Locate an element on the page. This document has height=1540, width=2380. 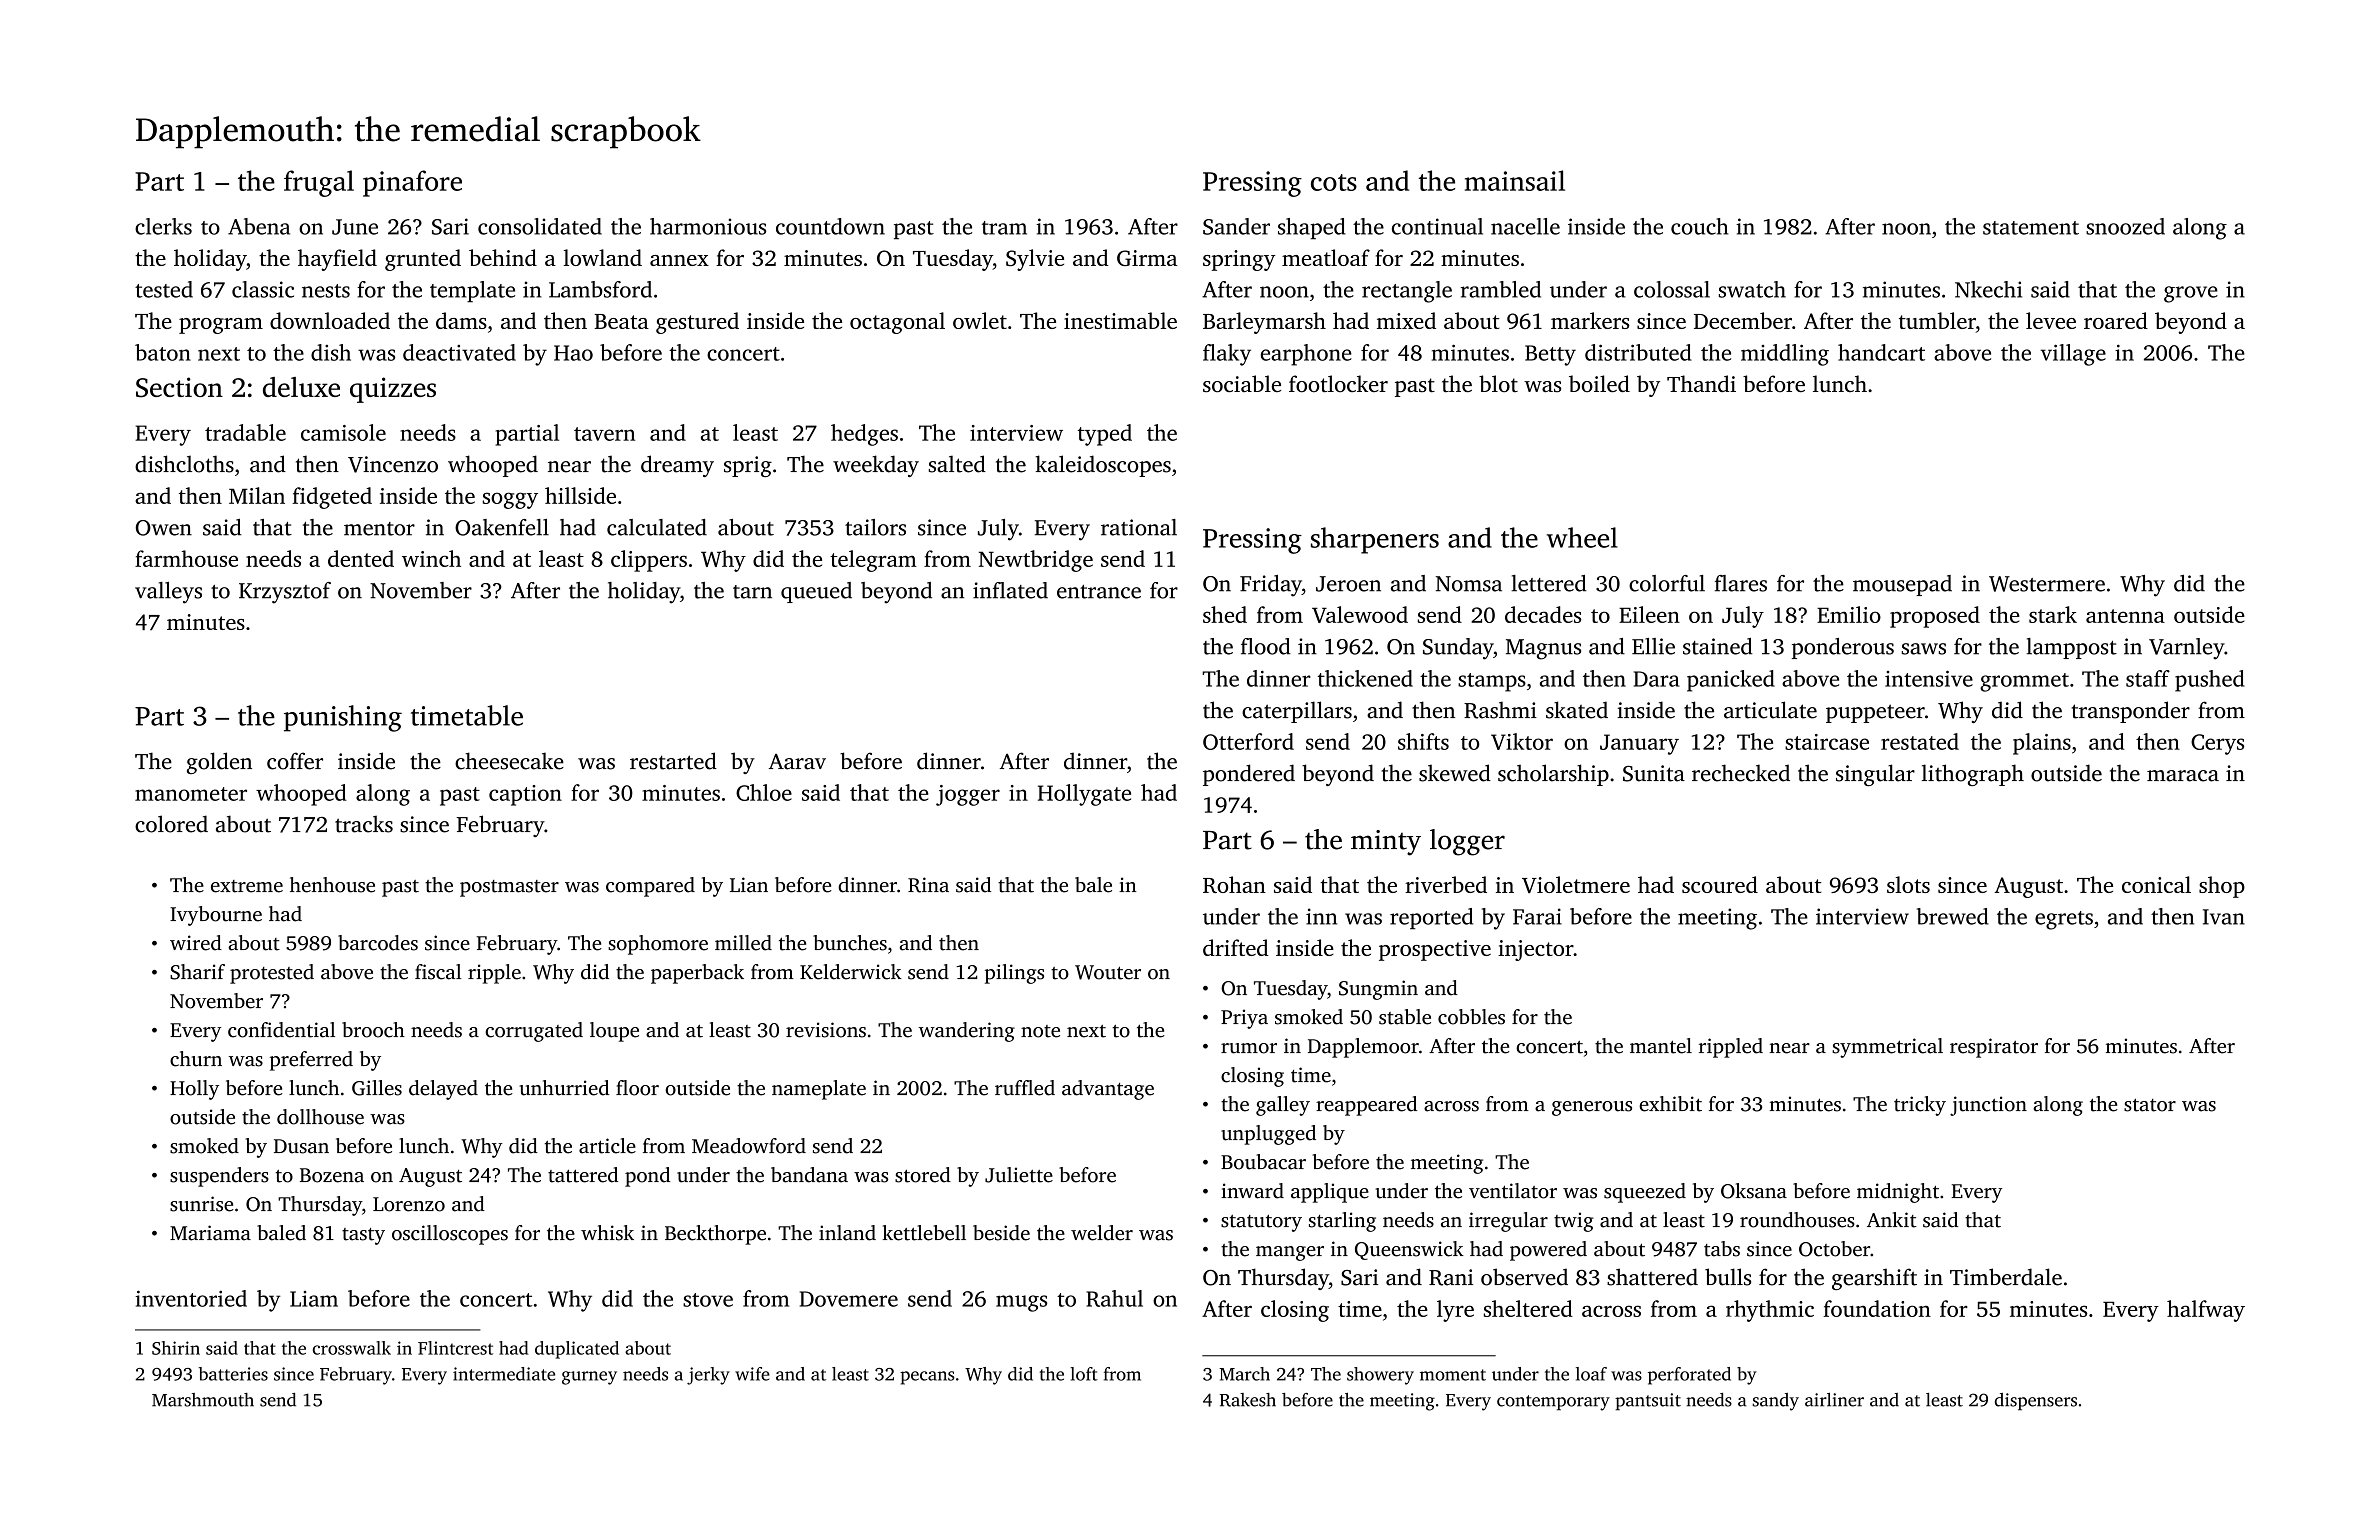
dollhouse is located at coordinates (320, 1117).
